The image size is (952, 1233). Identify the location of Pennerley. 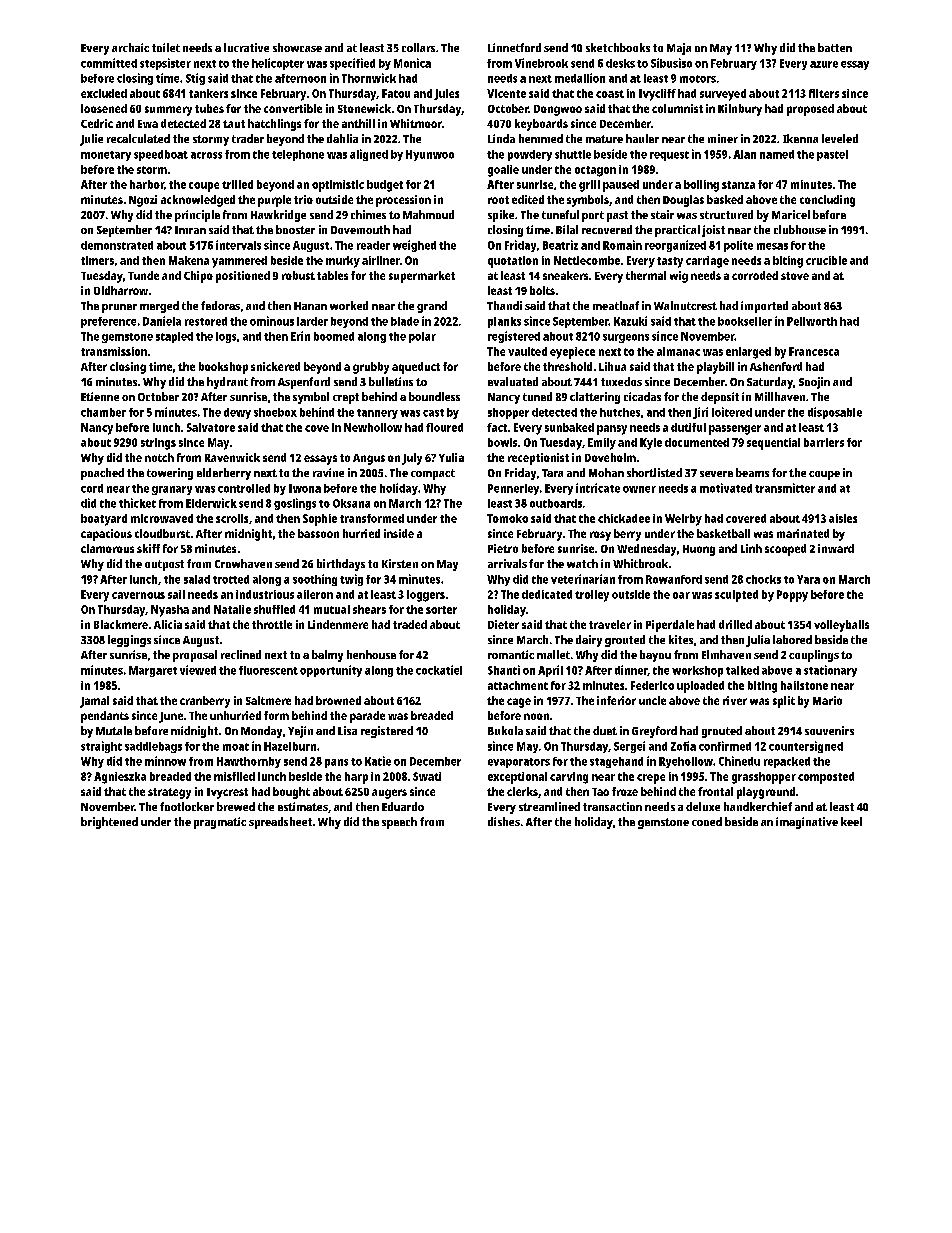
(513, 489).
